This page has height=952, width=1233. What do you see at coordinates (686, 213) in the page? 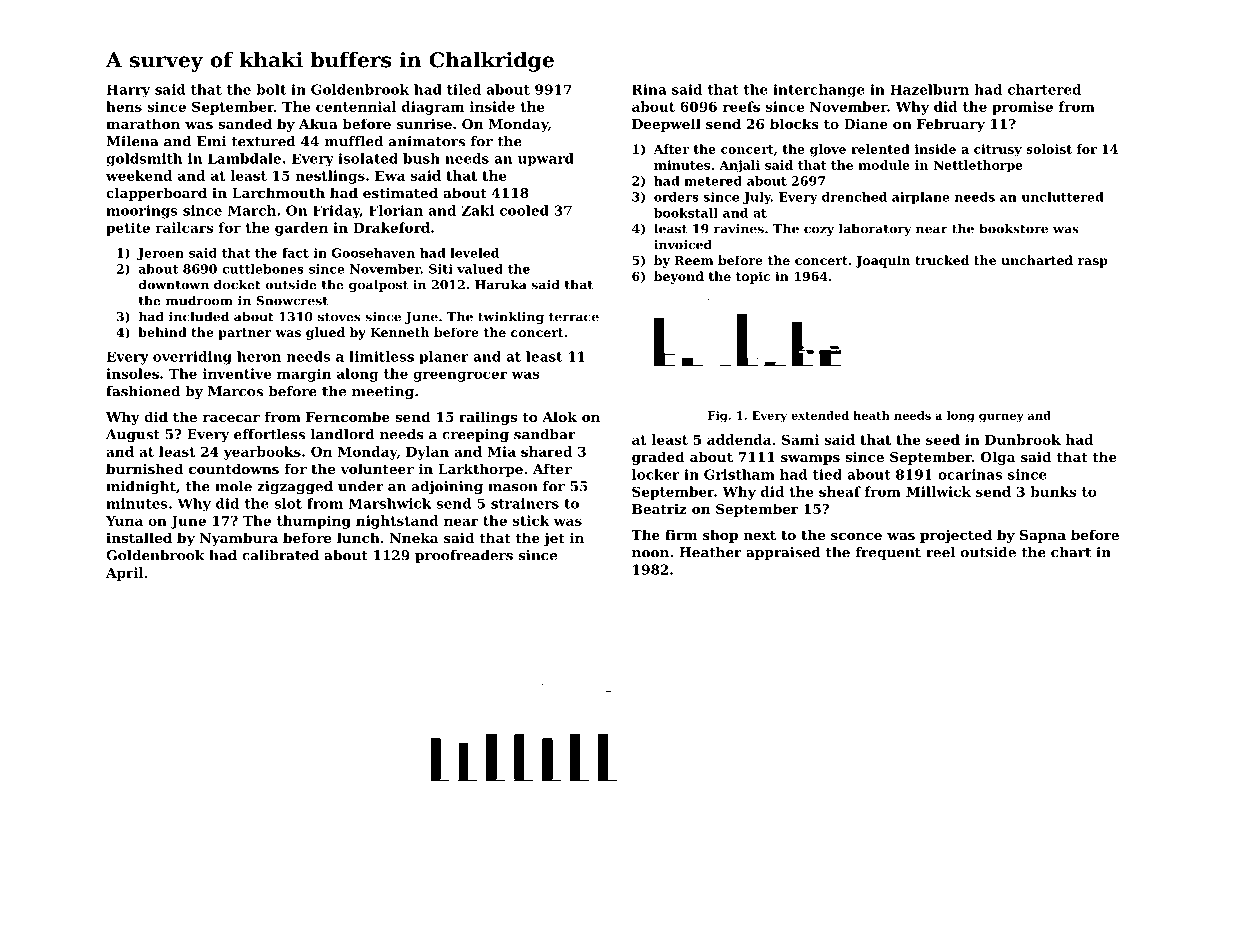
I see `bookstall` at bounding box center [686, 213].
